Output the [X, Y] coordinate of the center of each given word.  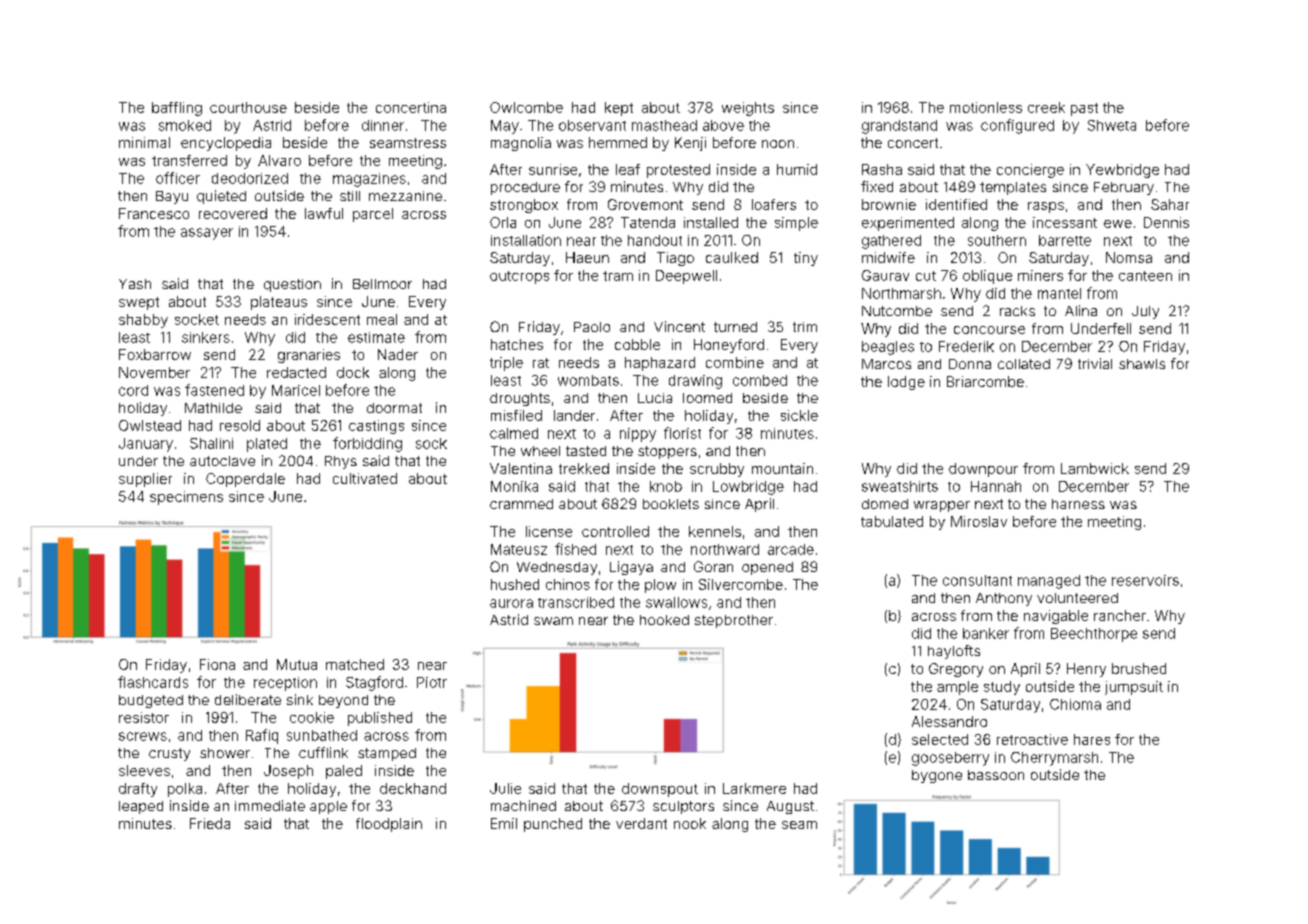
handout [655, 240]
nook [690, 823]
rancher [1120, 615]
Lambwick [1095, 468]
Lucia [655, 398]
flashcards [153, 682]
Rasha [882, 169]
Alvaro [279, 160]
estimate [376, 337]
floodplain [389, 825]
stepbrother [734, 621]
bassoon [996, 775]
